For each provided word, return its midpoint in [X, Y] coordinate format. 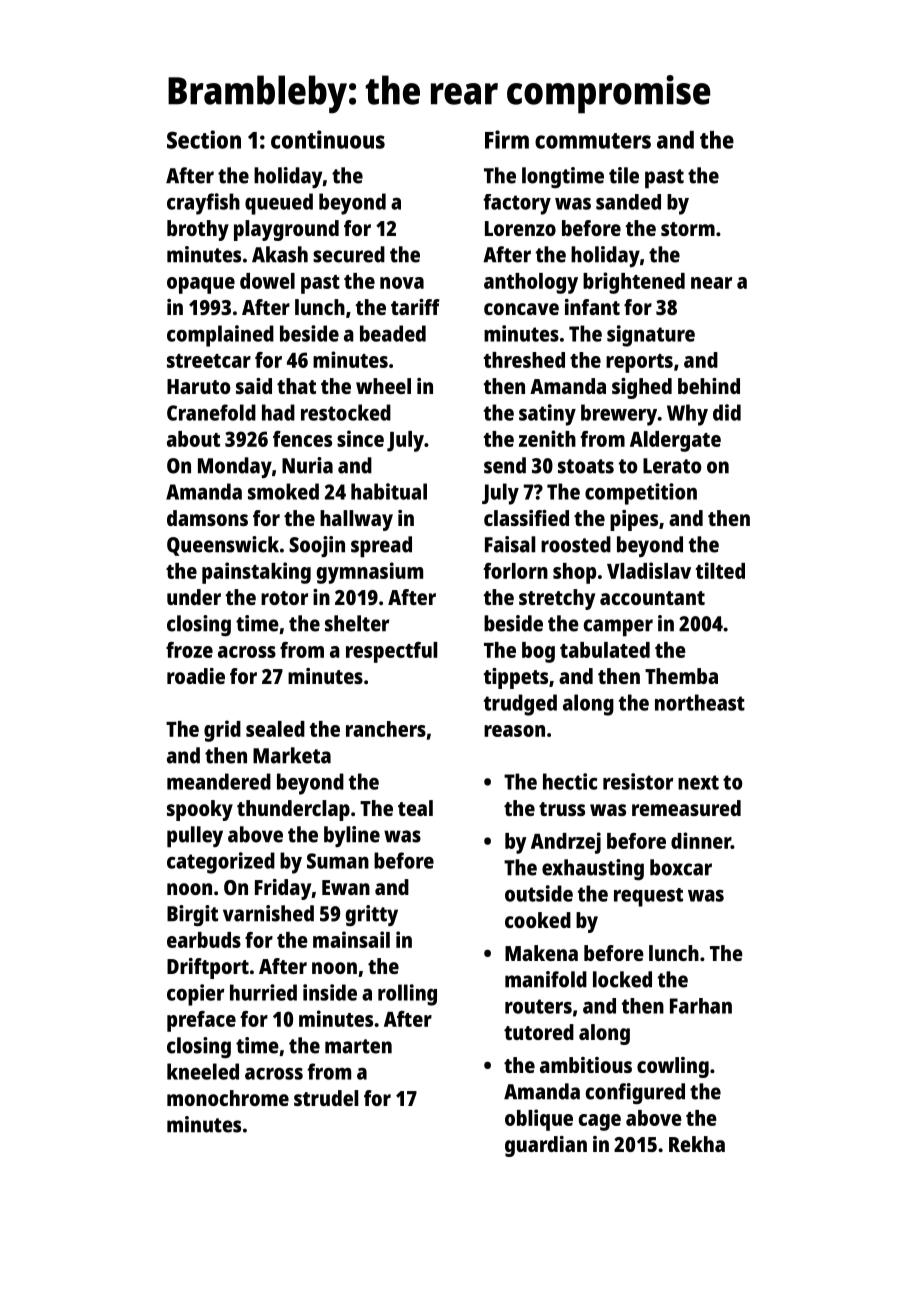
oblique [539, 1120]
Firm [507, 139]
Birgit [192, 915]
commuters [593, 141]
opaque [201, 285]
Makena [541, 953]
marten [358, 1046]
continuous [328, 139]
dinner [701, 840]
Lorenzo [520, 228]
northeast [700, 702]
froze [189, 650]
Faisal [510, 544]
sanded [628, 202]
